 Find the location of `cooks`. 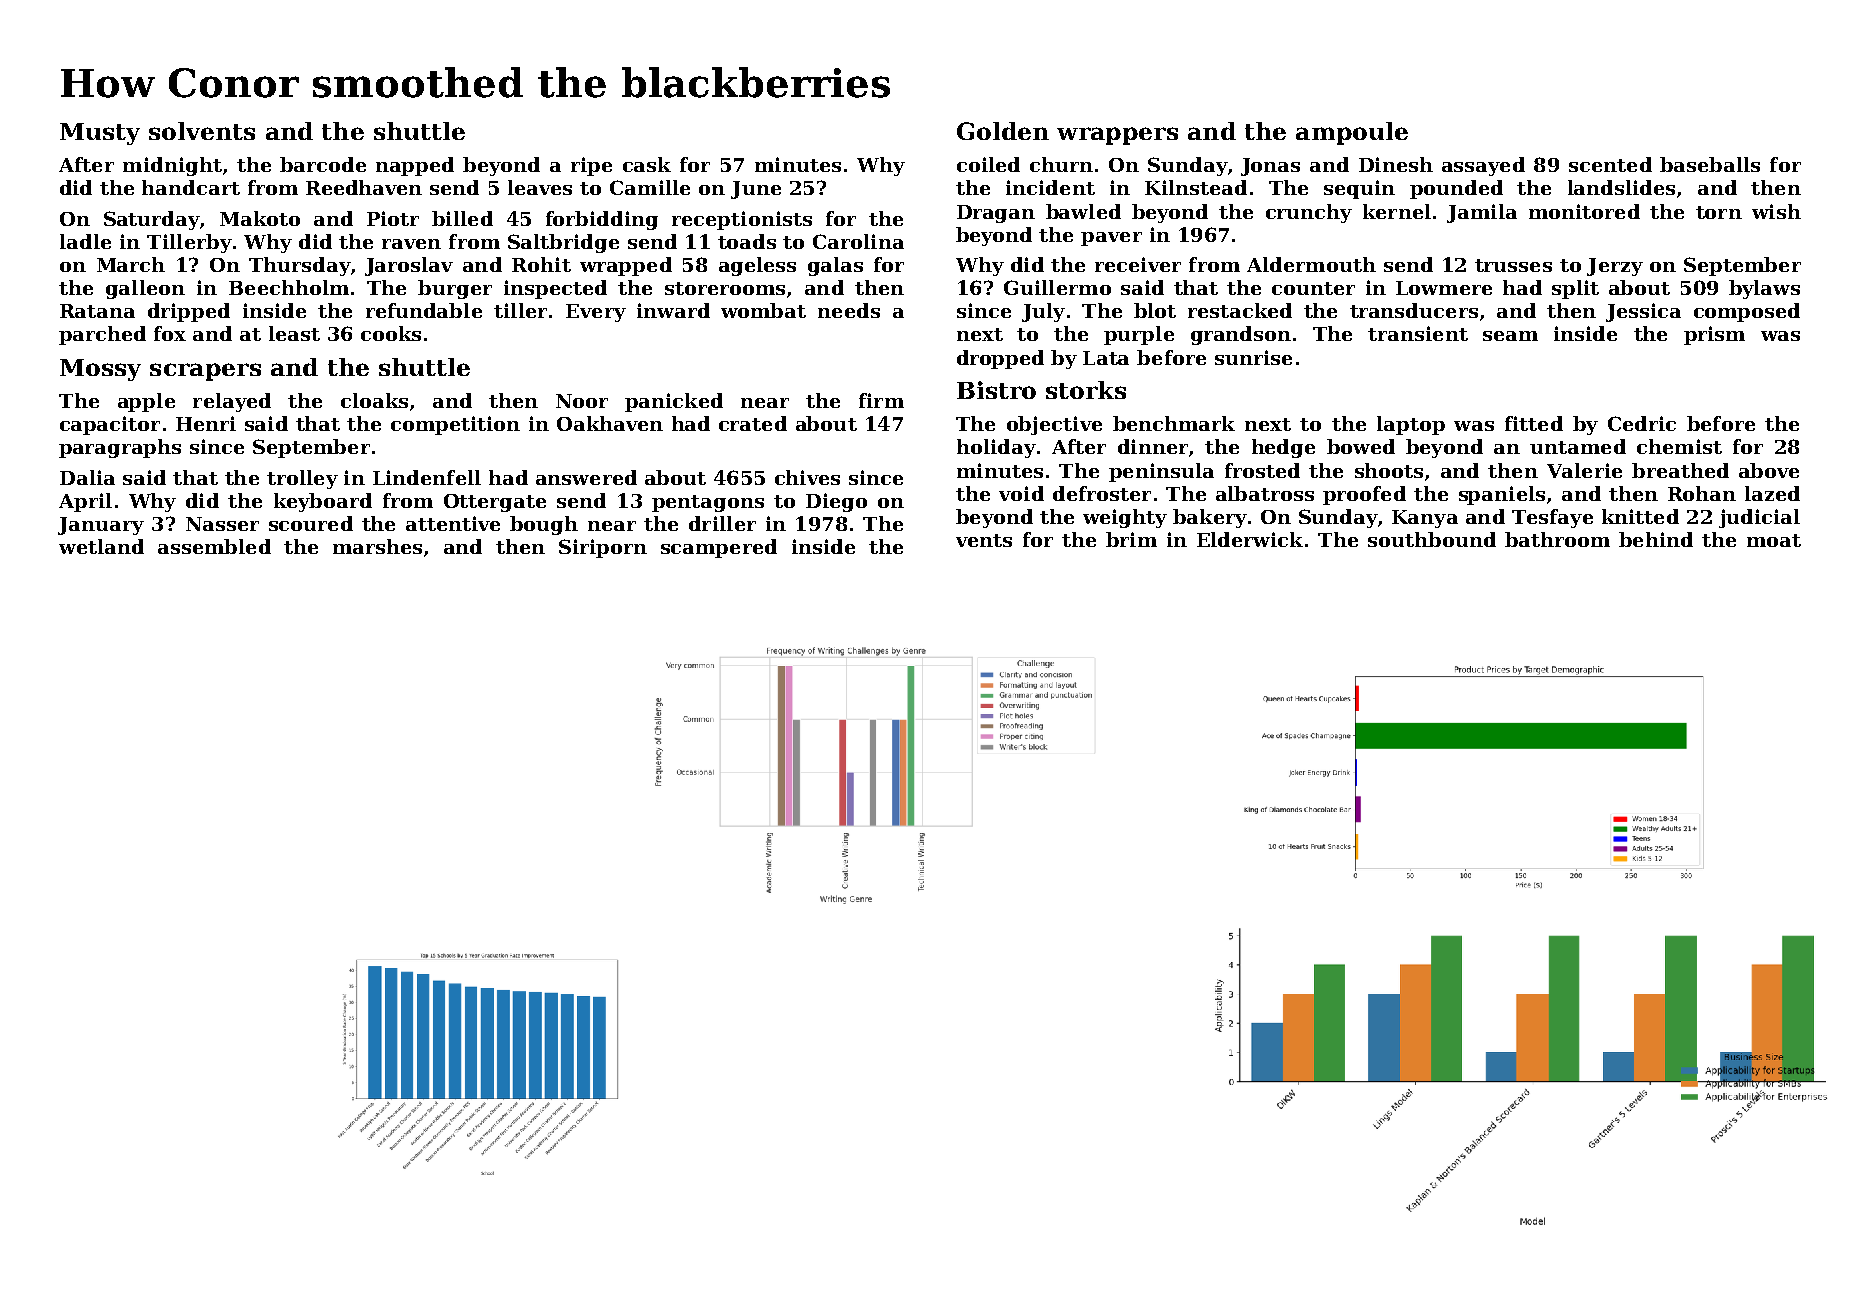

cooks is located at coordinates (391, 333).
